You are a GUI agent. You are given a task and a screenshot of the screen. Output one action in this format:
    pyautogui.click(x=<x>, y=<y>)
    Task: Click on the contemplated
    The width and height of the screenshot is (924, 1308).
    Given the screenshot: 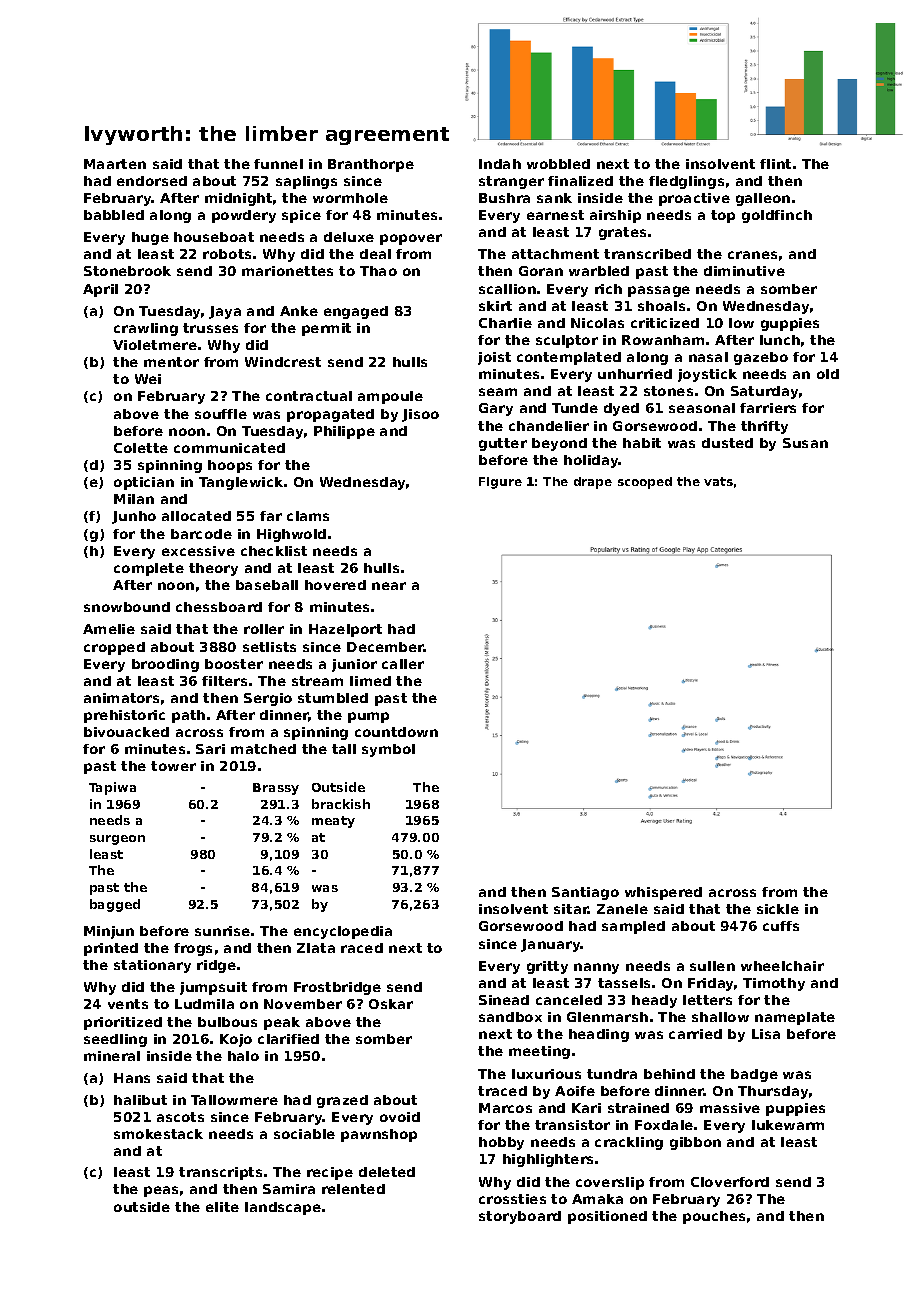 What is the action you would take?
    pyautogui.click(x=569, y=358)
